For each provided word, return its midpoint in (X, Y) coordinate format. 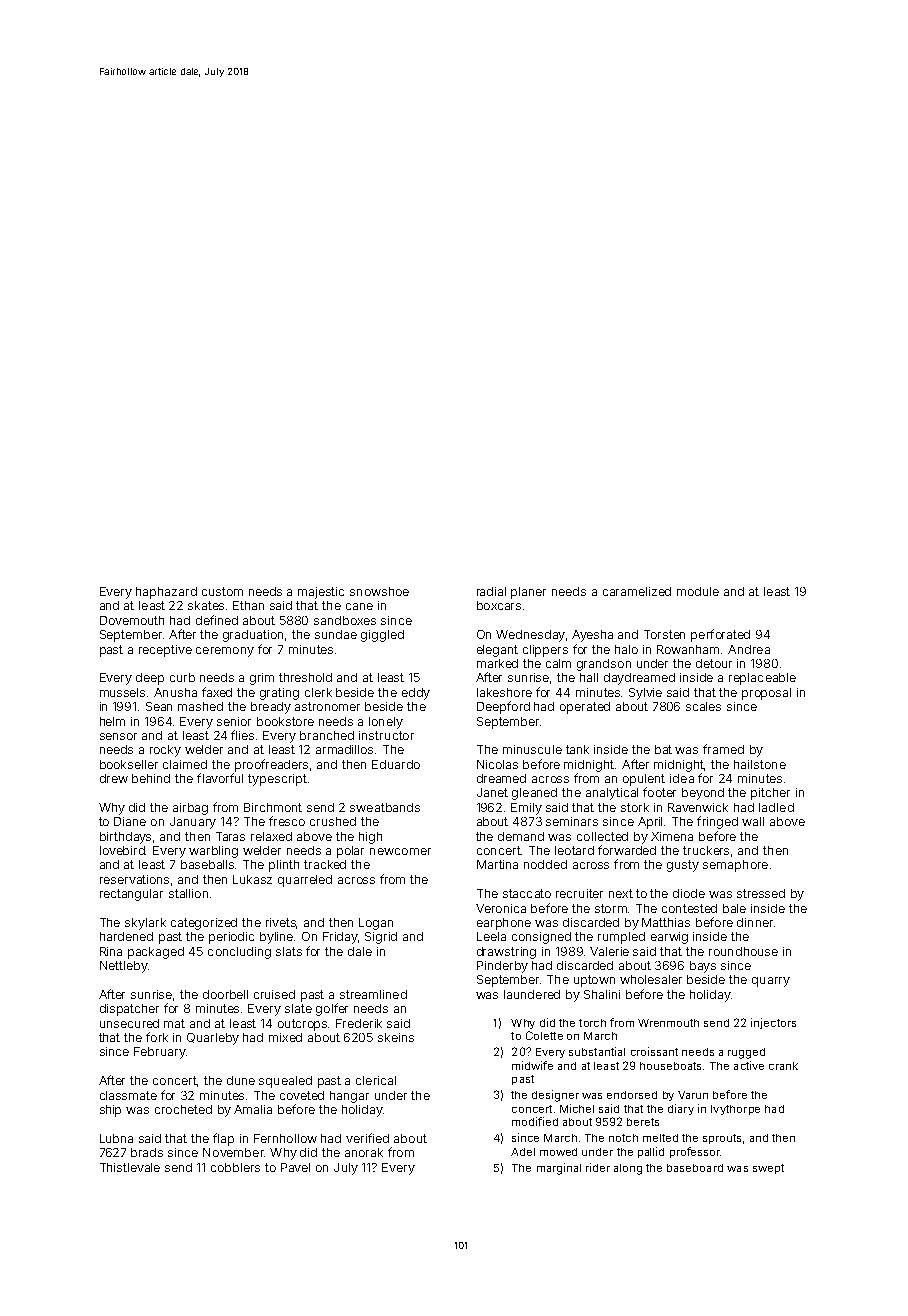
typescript (277, 780)
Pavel (295, 1167)
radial (491, 591)
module (698, 591)
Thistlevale (130, 1167)
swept (768, 1169)
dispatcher (129, 1010)
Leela (491, 936)
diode (689, 893)
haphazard (166, 593)
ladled (776, 807)
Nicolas (497, 764)
